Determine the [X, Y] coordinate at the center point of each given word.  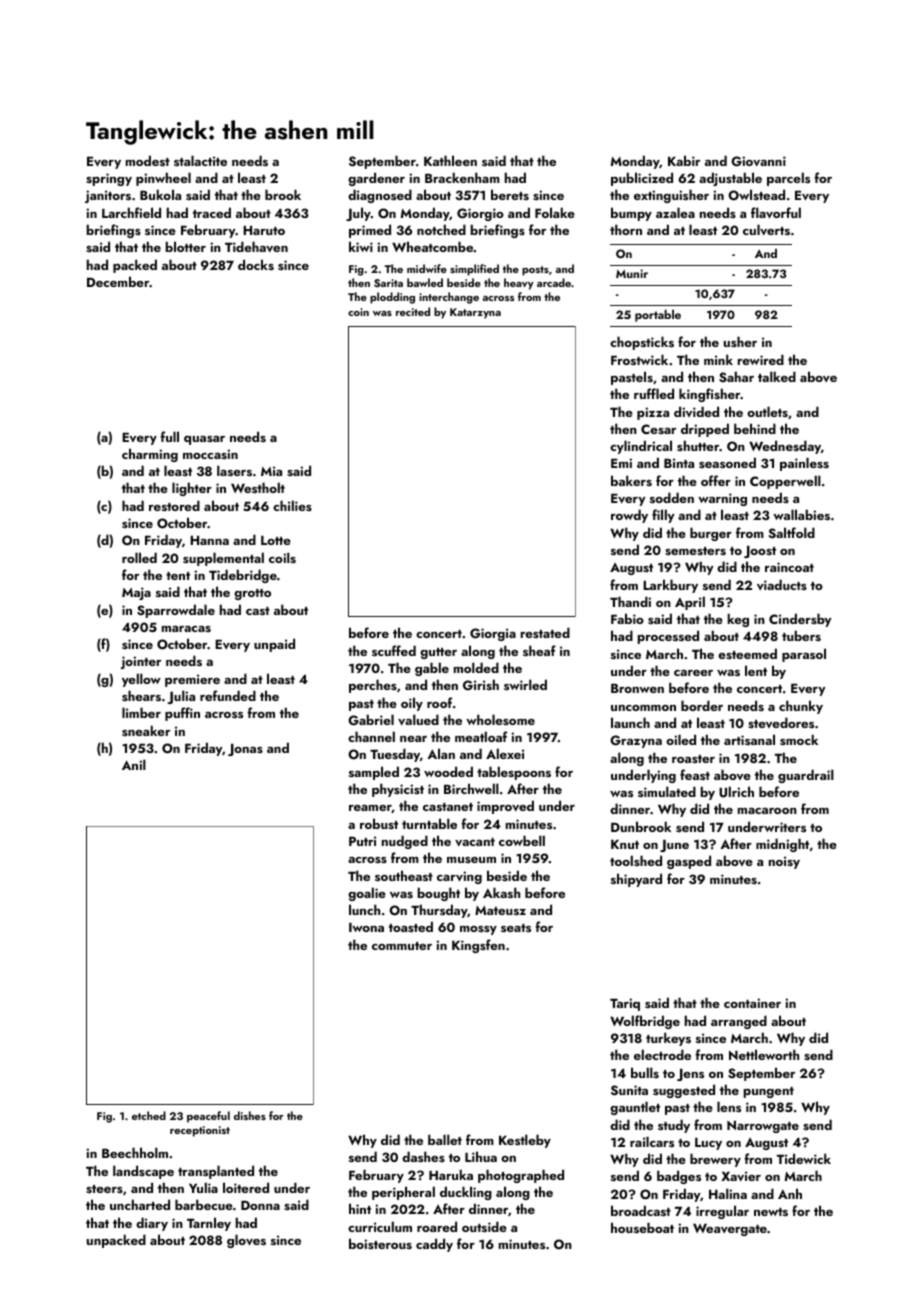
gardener [376, 179]
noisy [784, 862]
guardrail [806, 776]
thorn [626, 229]
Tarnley [209, 1224]
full [169, 436]
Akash [501, 892]
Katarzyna [475, 313]
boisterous [380, 1243]
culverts [766, 230]
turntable [429, 823]
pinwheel [163, 179]
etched [149, 1115]
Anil [134, 764]
